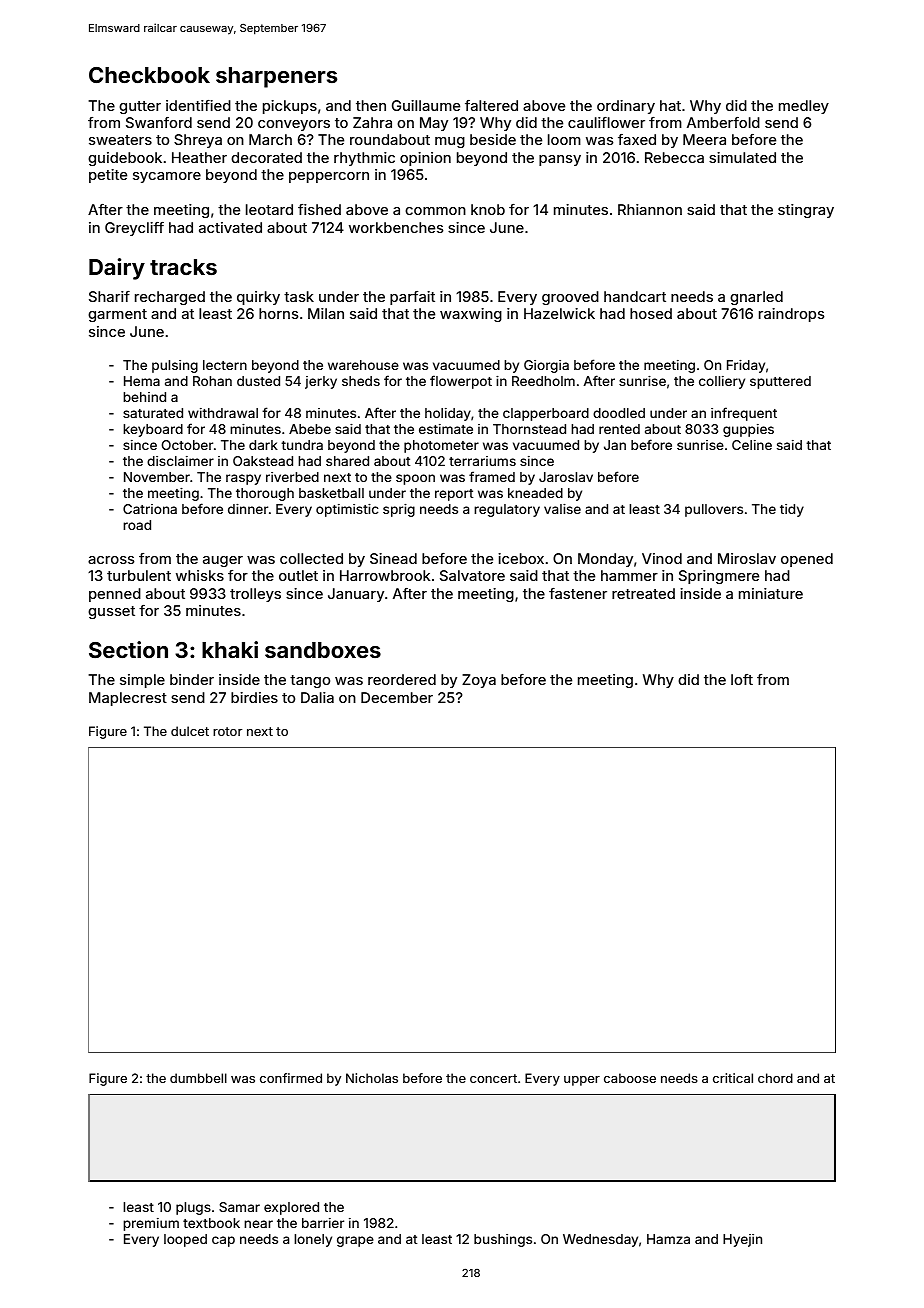  What do you see at coordinates (742, 679) in the screenshot?
I see `loft` at bounding box center [742, 679].
